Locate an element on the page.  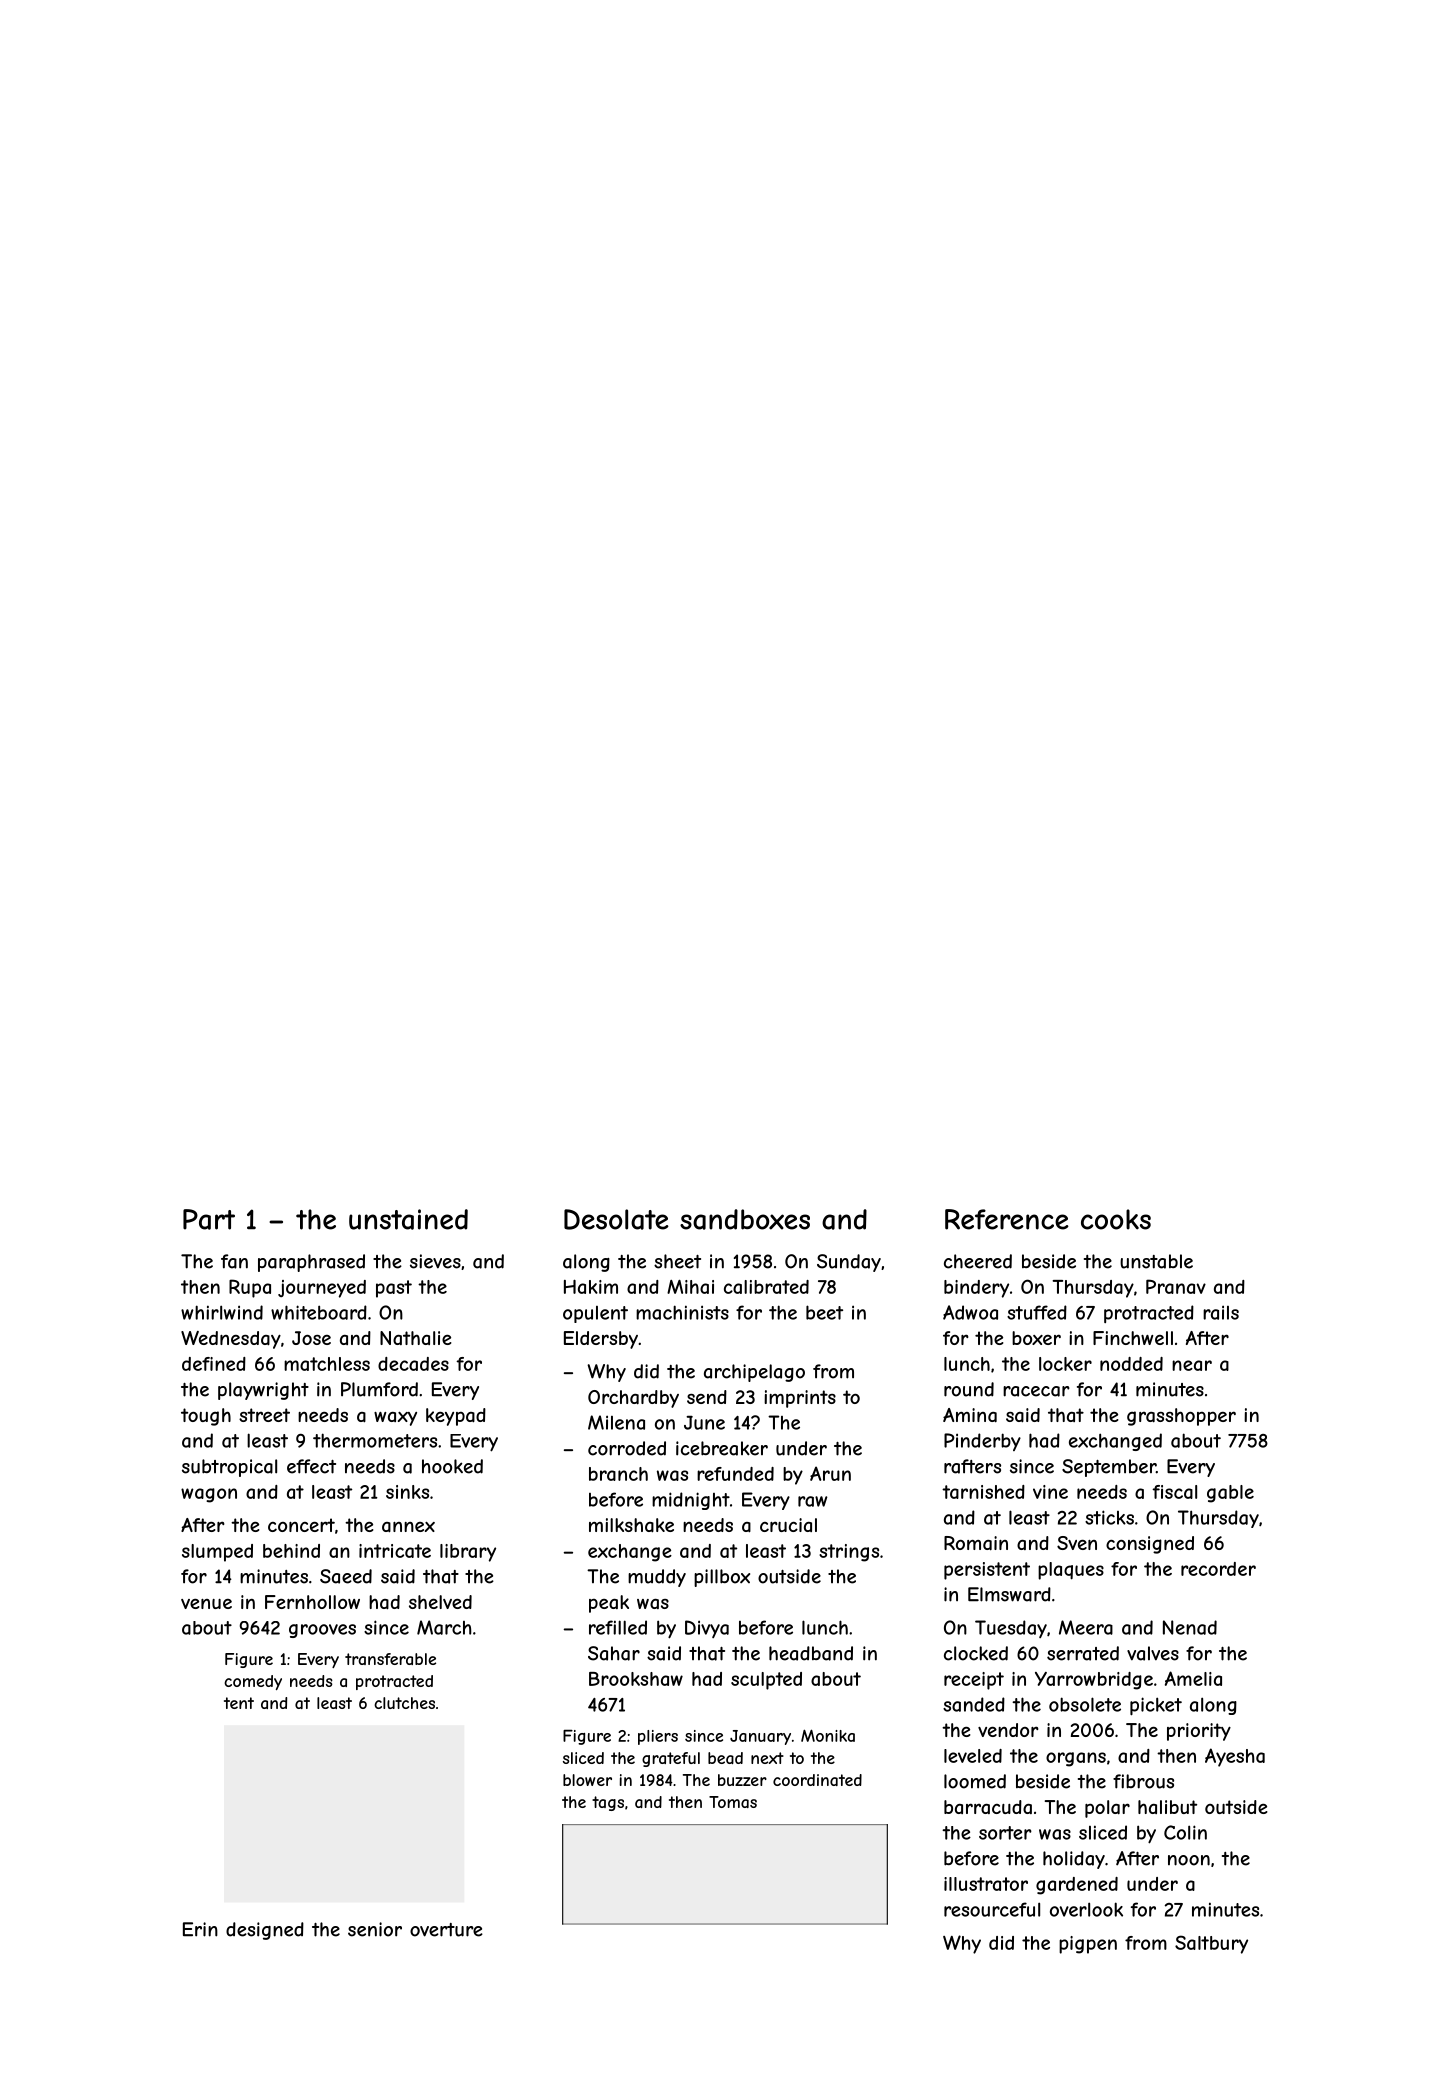
hooked is located at coordinates (452, 1466).
